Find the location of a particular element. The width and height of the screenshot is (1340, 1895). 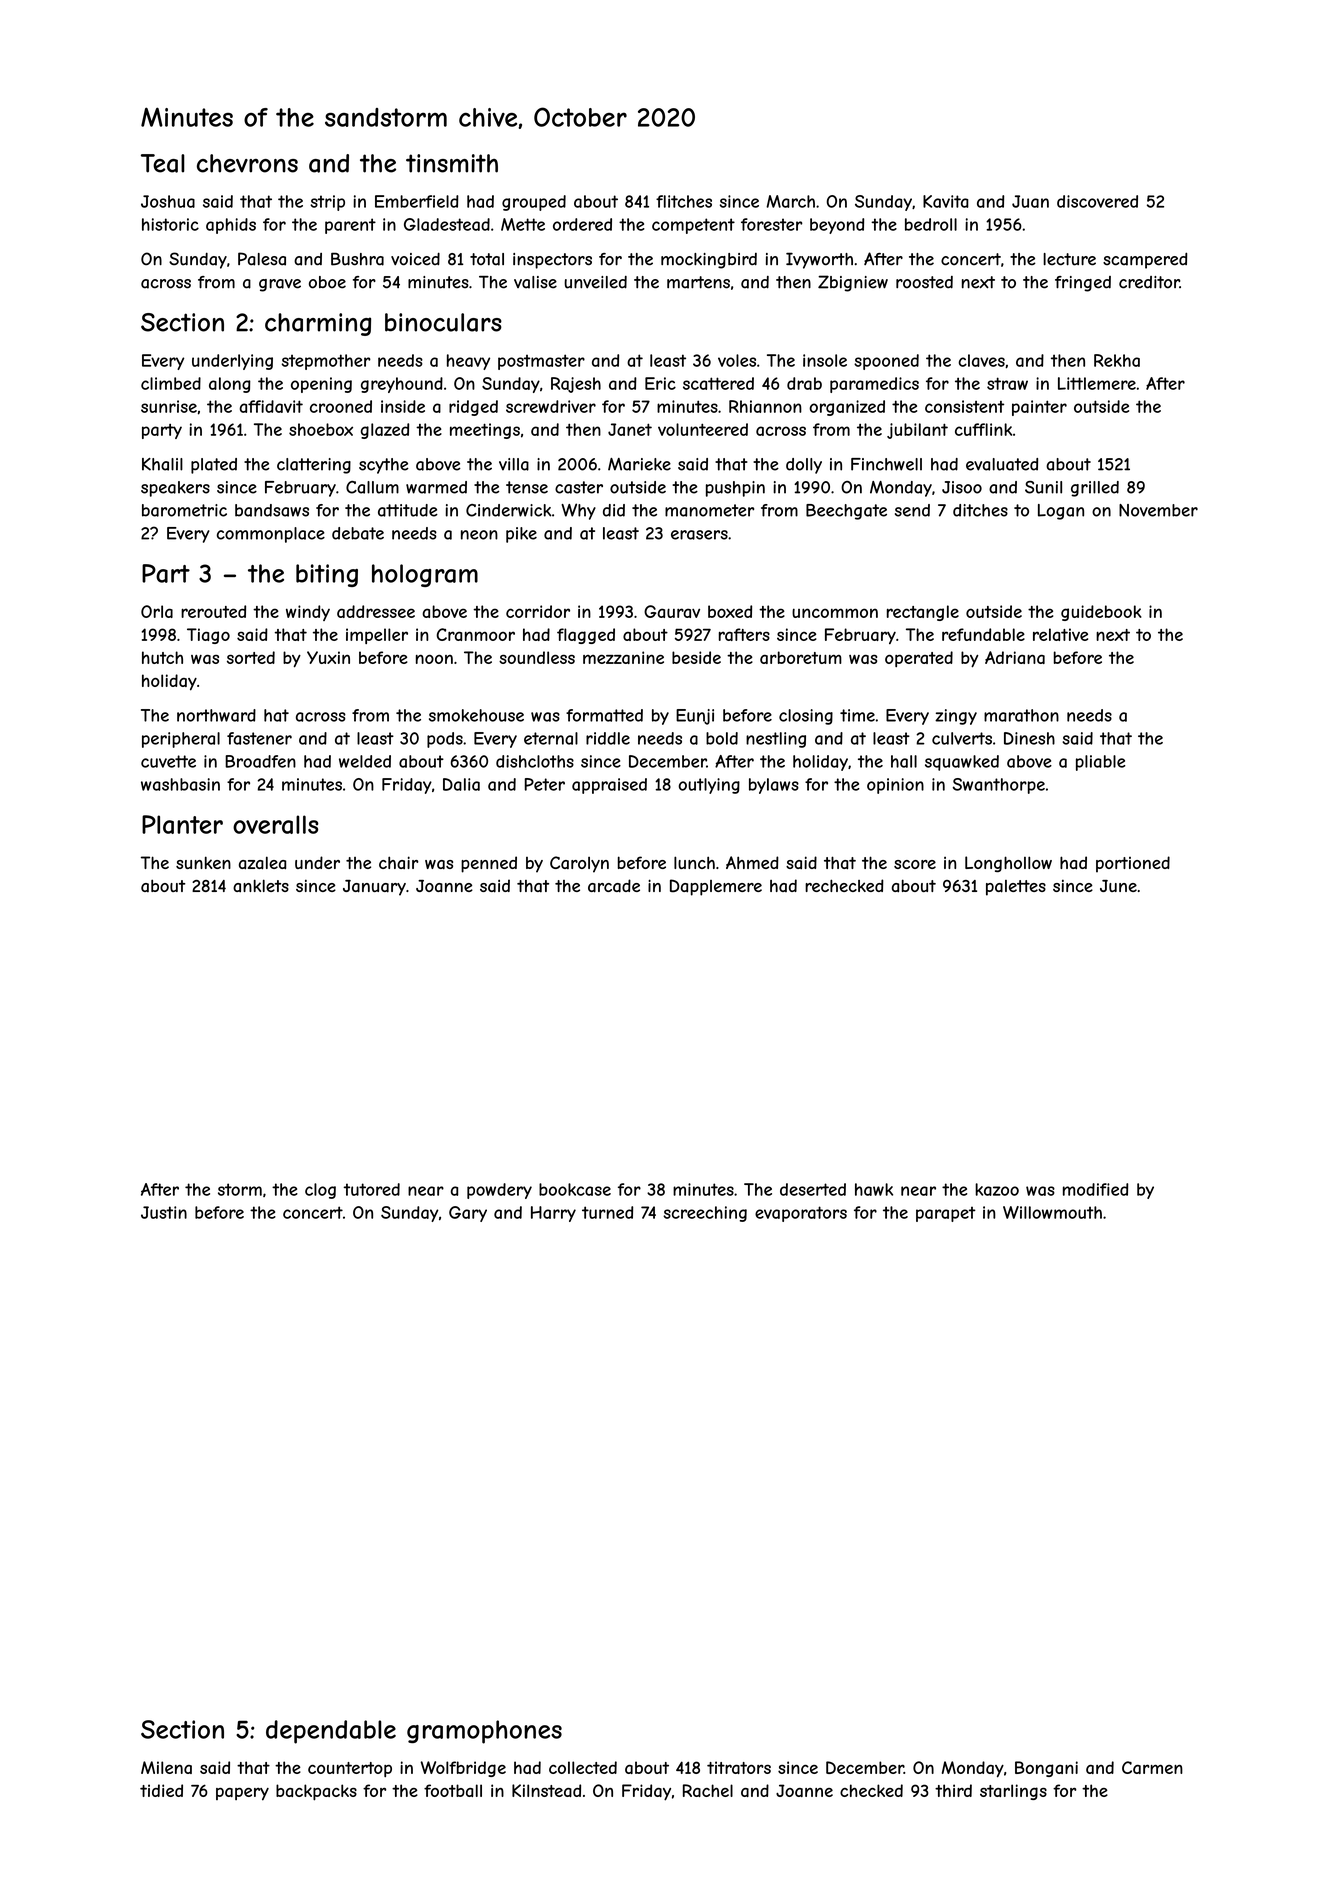

Gaurav is located at coordinates (672, 611).
